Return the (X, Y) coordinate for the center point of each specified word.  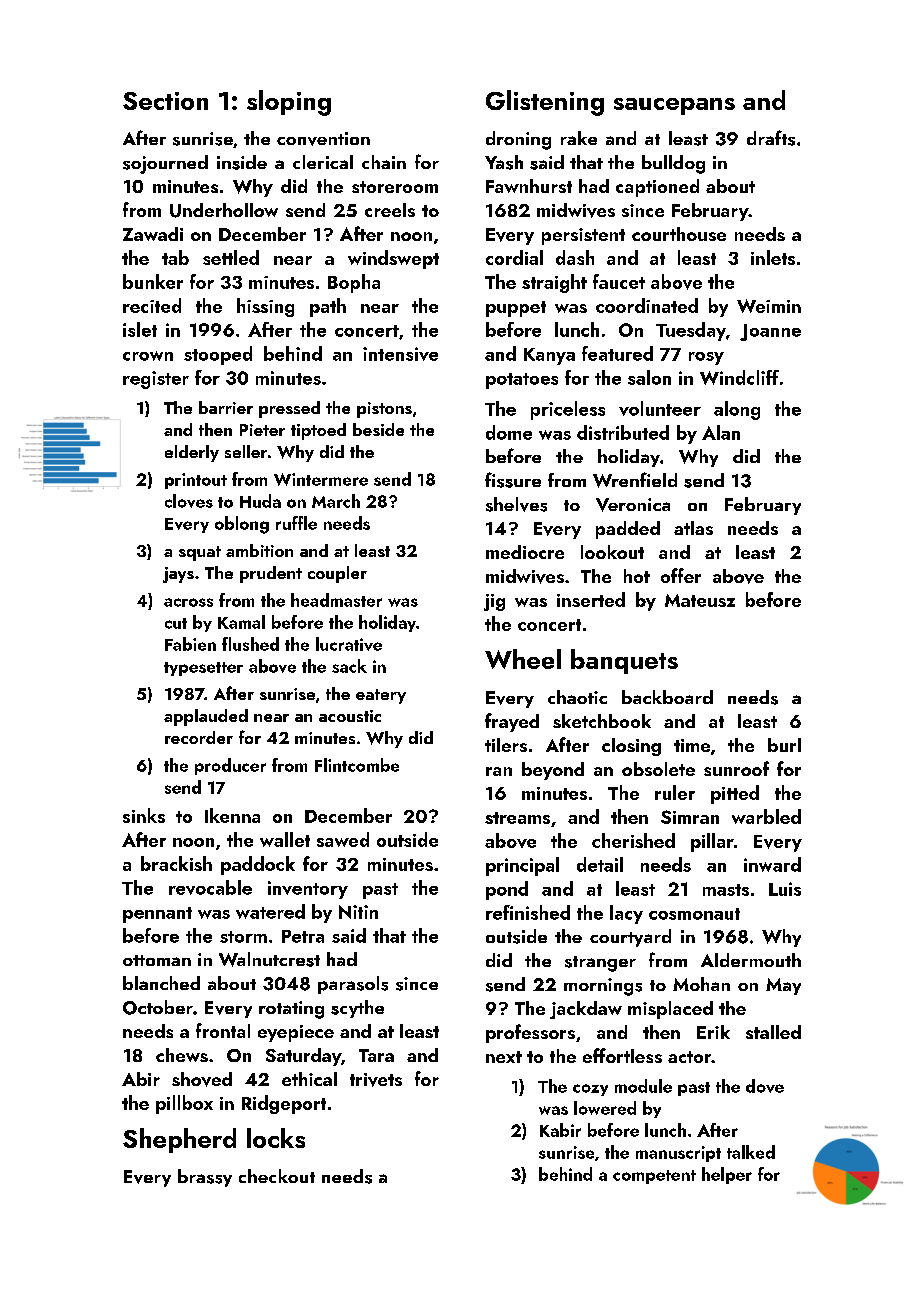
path (328, 307)
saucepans (674, 106)
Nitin (358, 912)
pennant (157, 915)
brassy (205, 1178)
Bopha (354, 283)
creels (390, 210)
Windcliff (739, 377)
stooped (218, 355)
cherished (633, 840)
